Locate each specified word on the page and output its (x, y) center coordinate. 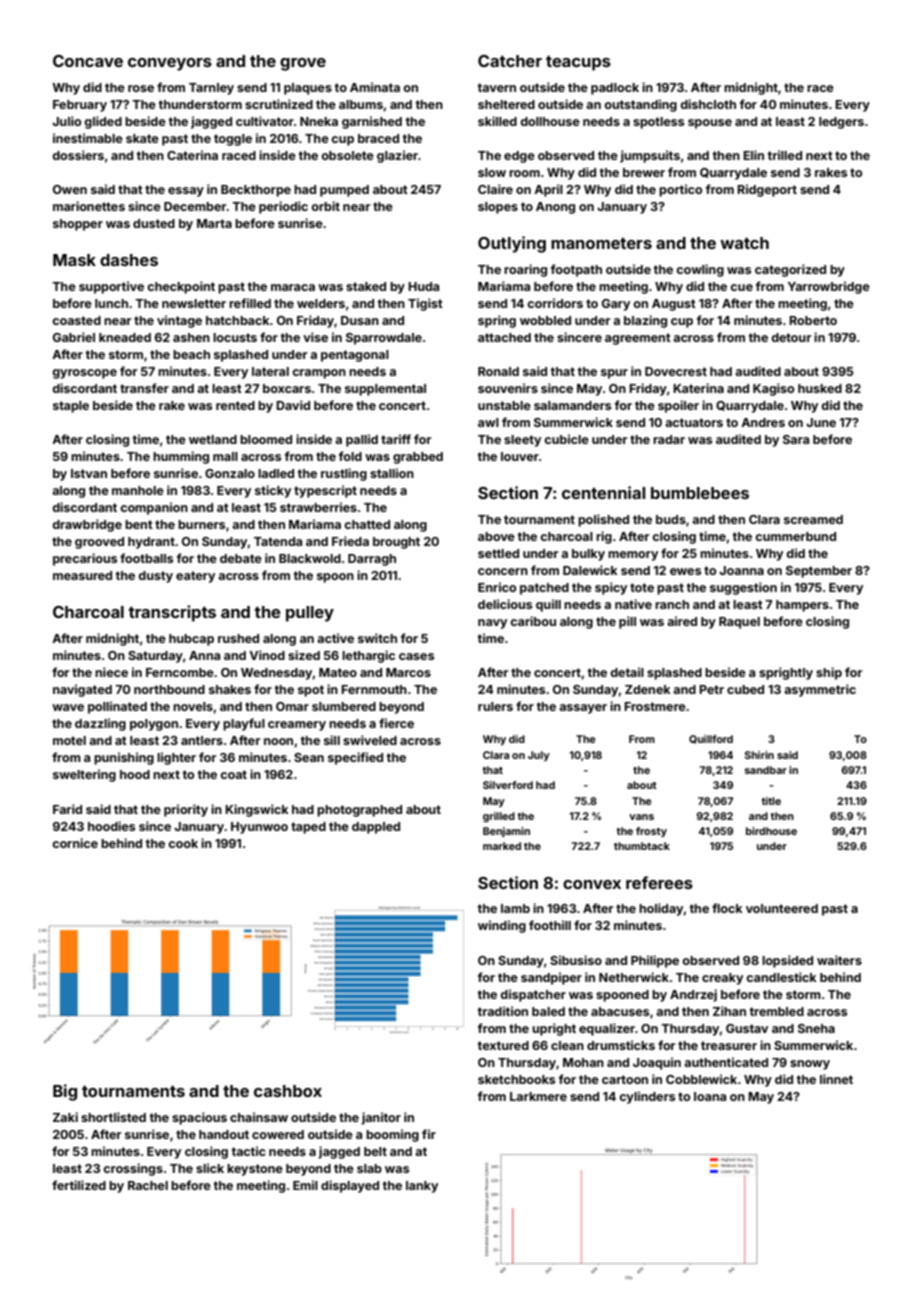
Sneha (816, 1028)
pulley (310, 614)
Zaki (65, 1117)
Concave (88, 61)
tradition (503, 1011)
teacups (578, 63)
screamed (813, 519)
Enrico (497, 587)
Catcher (510, 61)
